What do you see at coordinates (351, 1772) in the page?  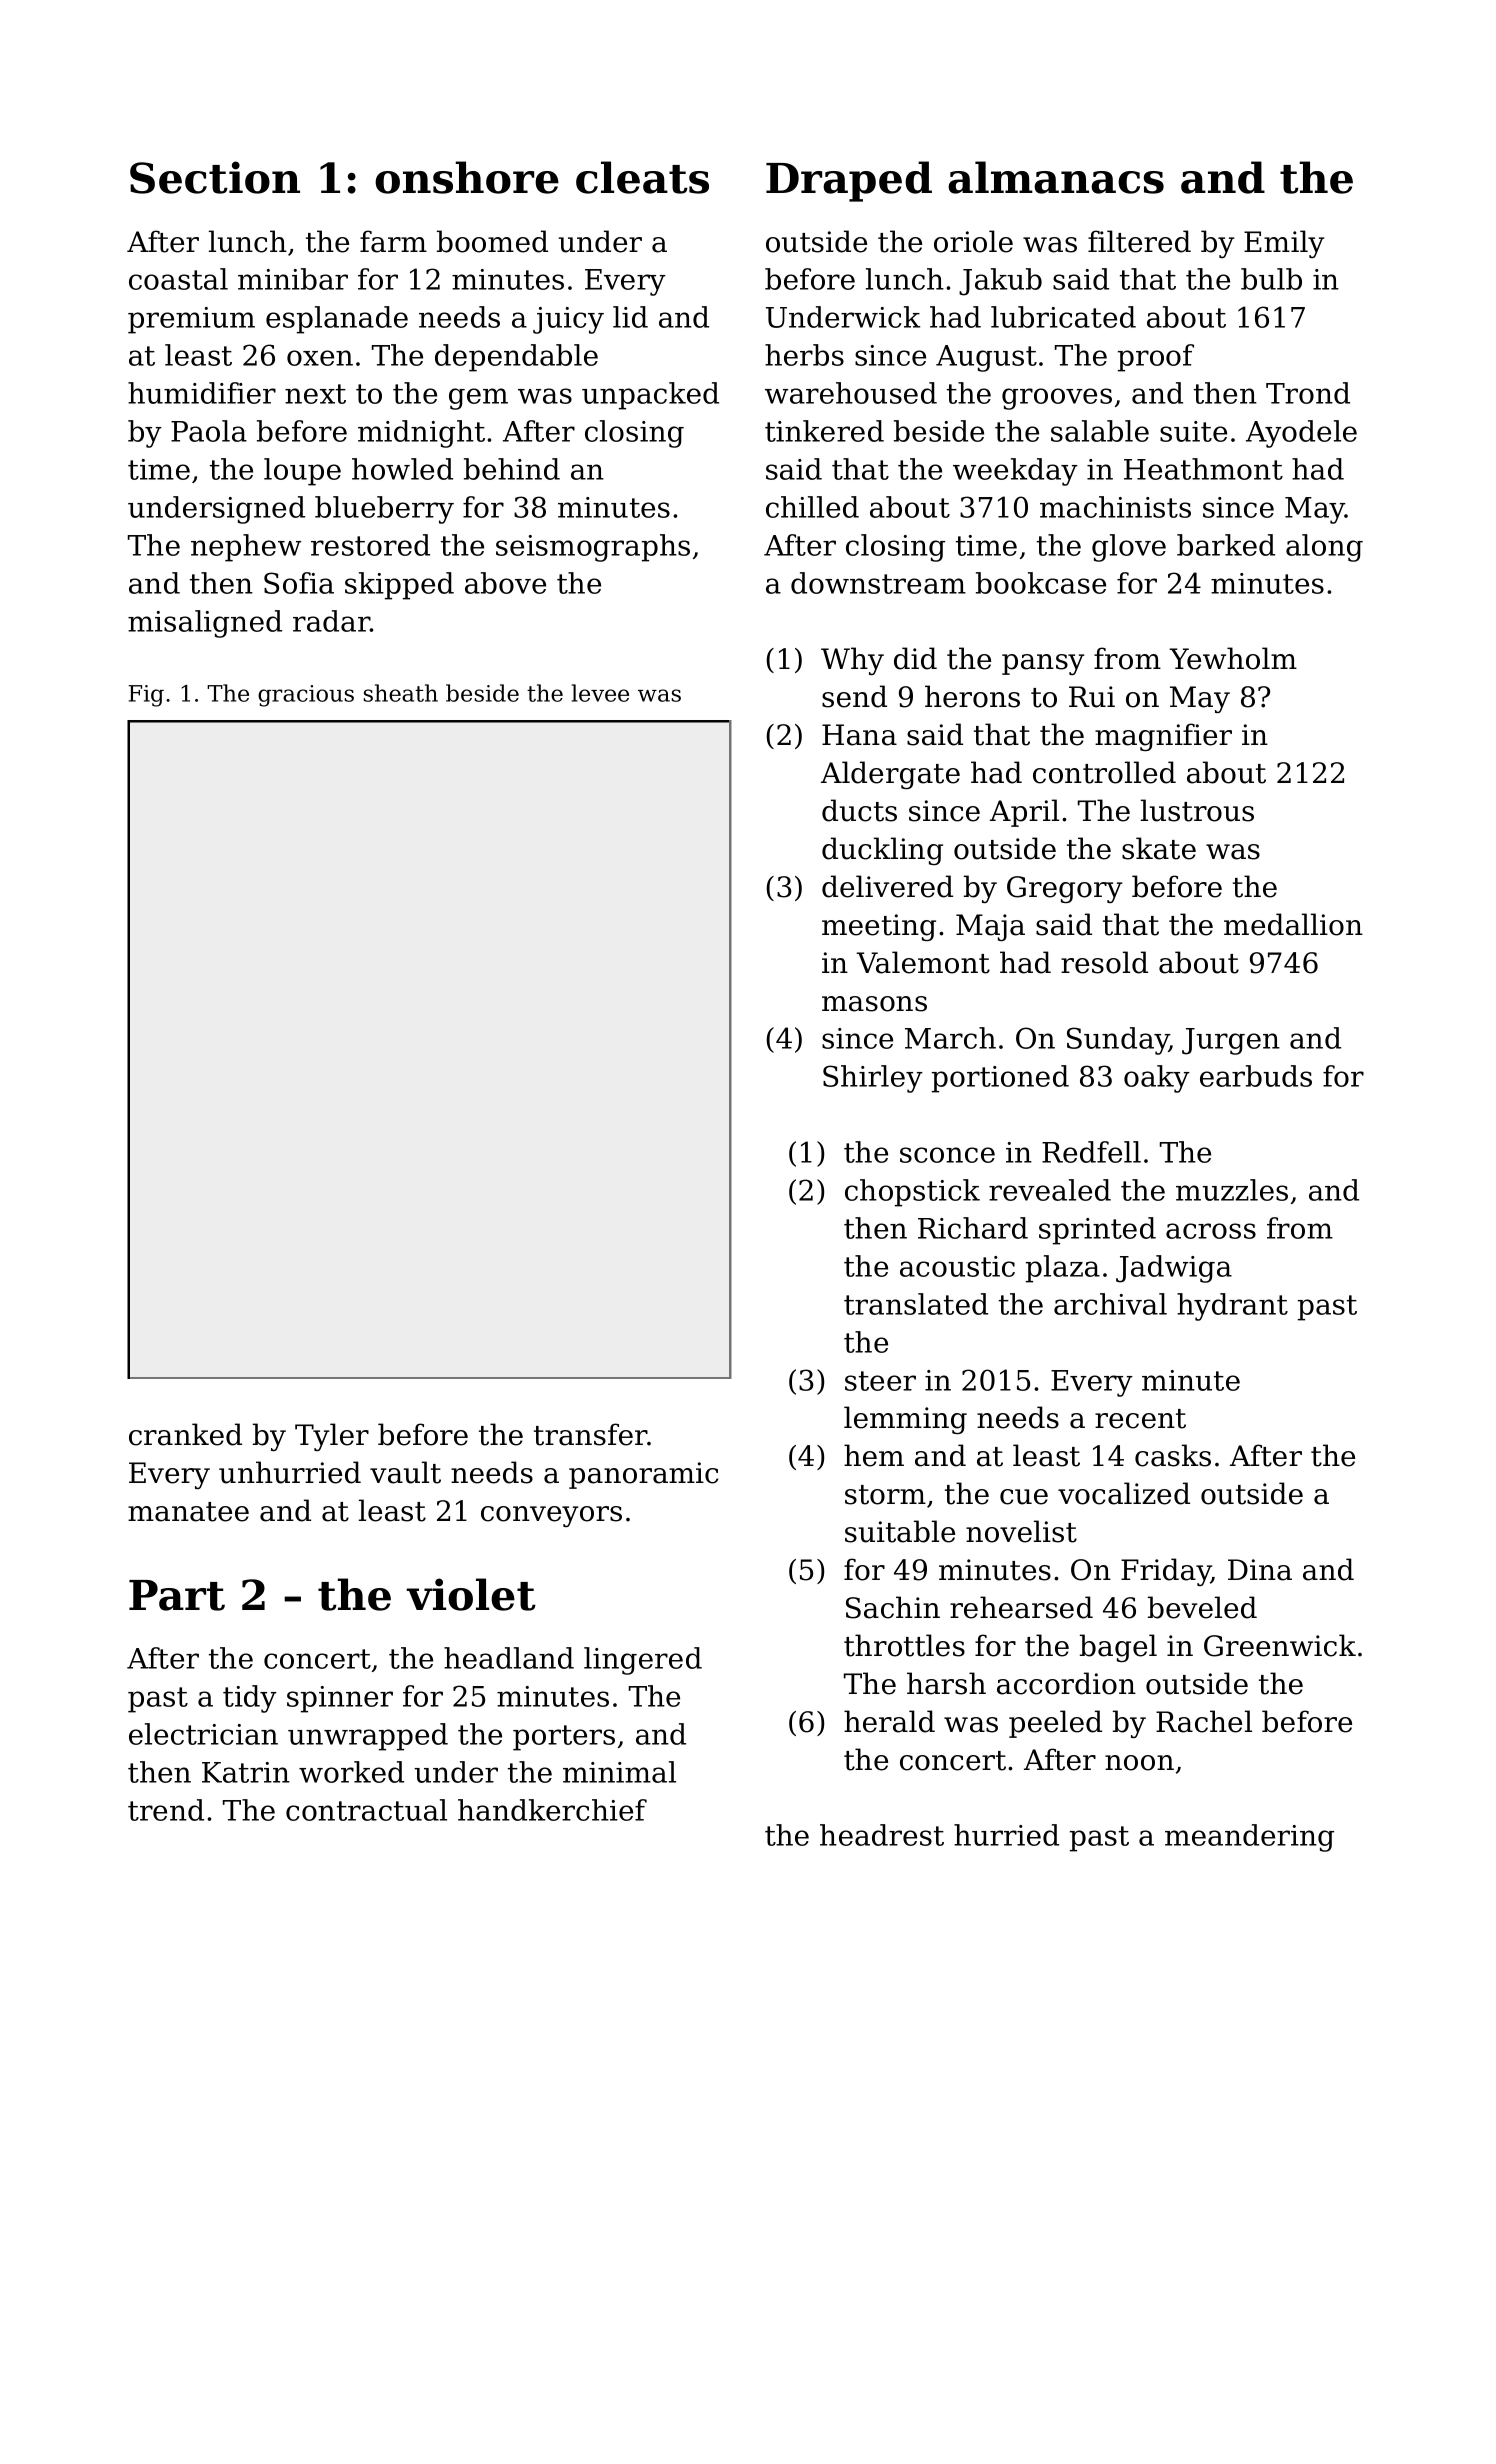 I see `worked` at bounding box center [351, 1772].
